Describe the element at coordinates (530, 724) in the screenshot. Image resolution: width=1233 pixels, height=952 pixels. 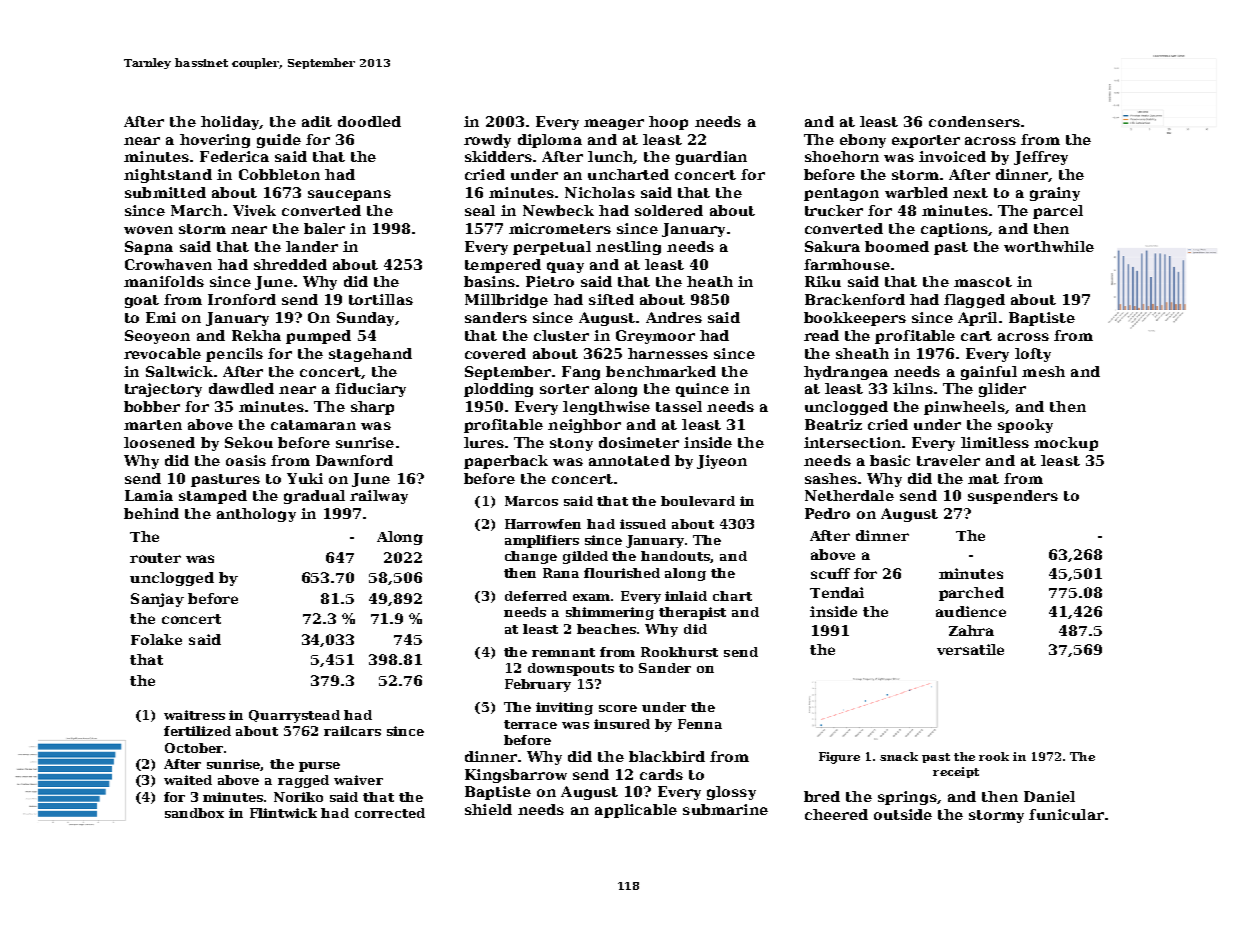
I see `terrace` at that location.
